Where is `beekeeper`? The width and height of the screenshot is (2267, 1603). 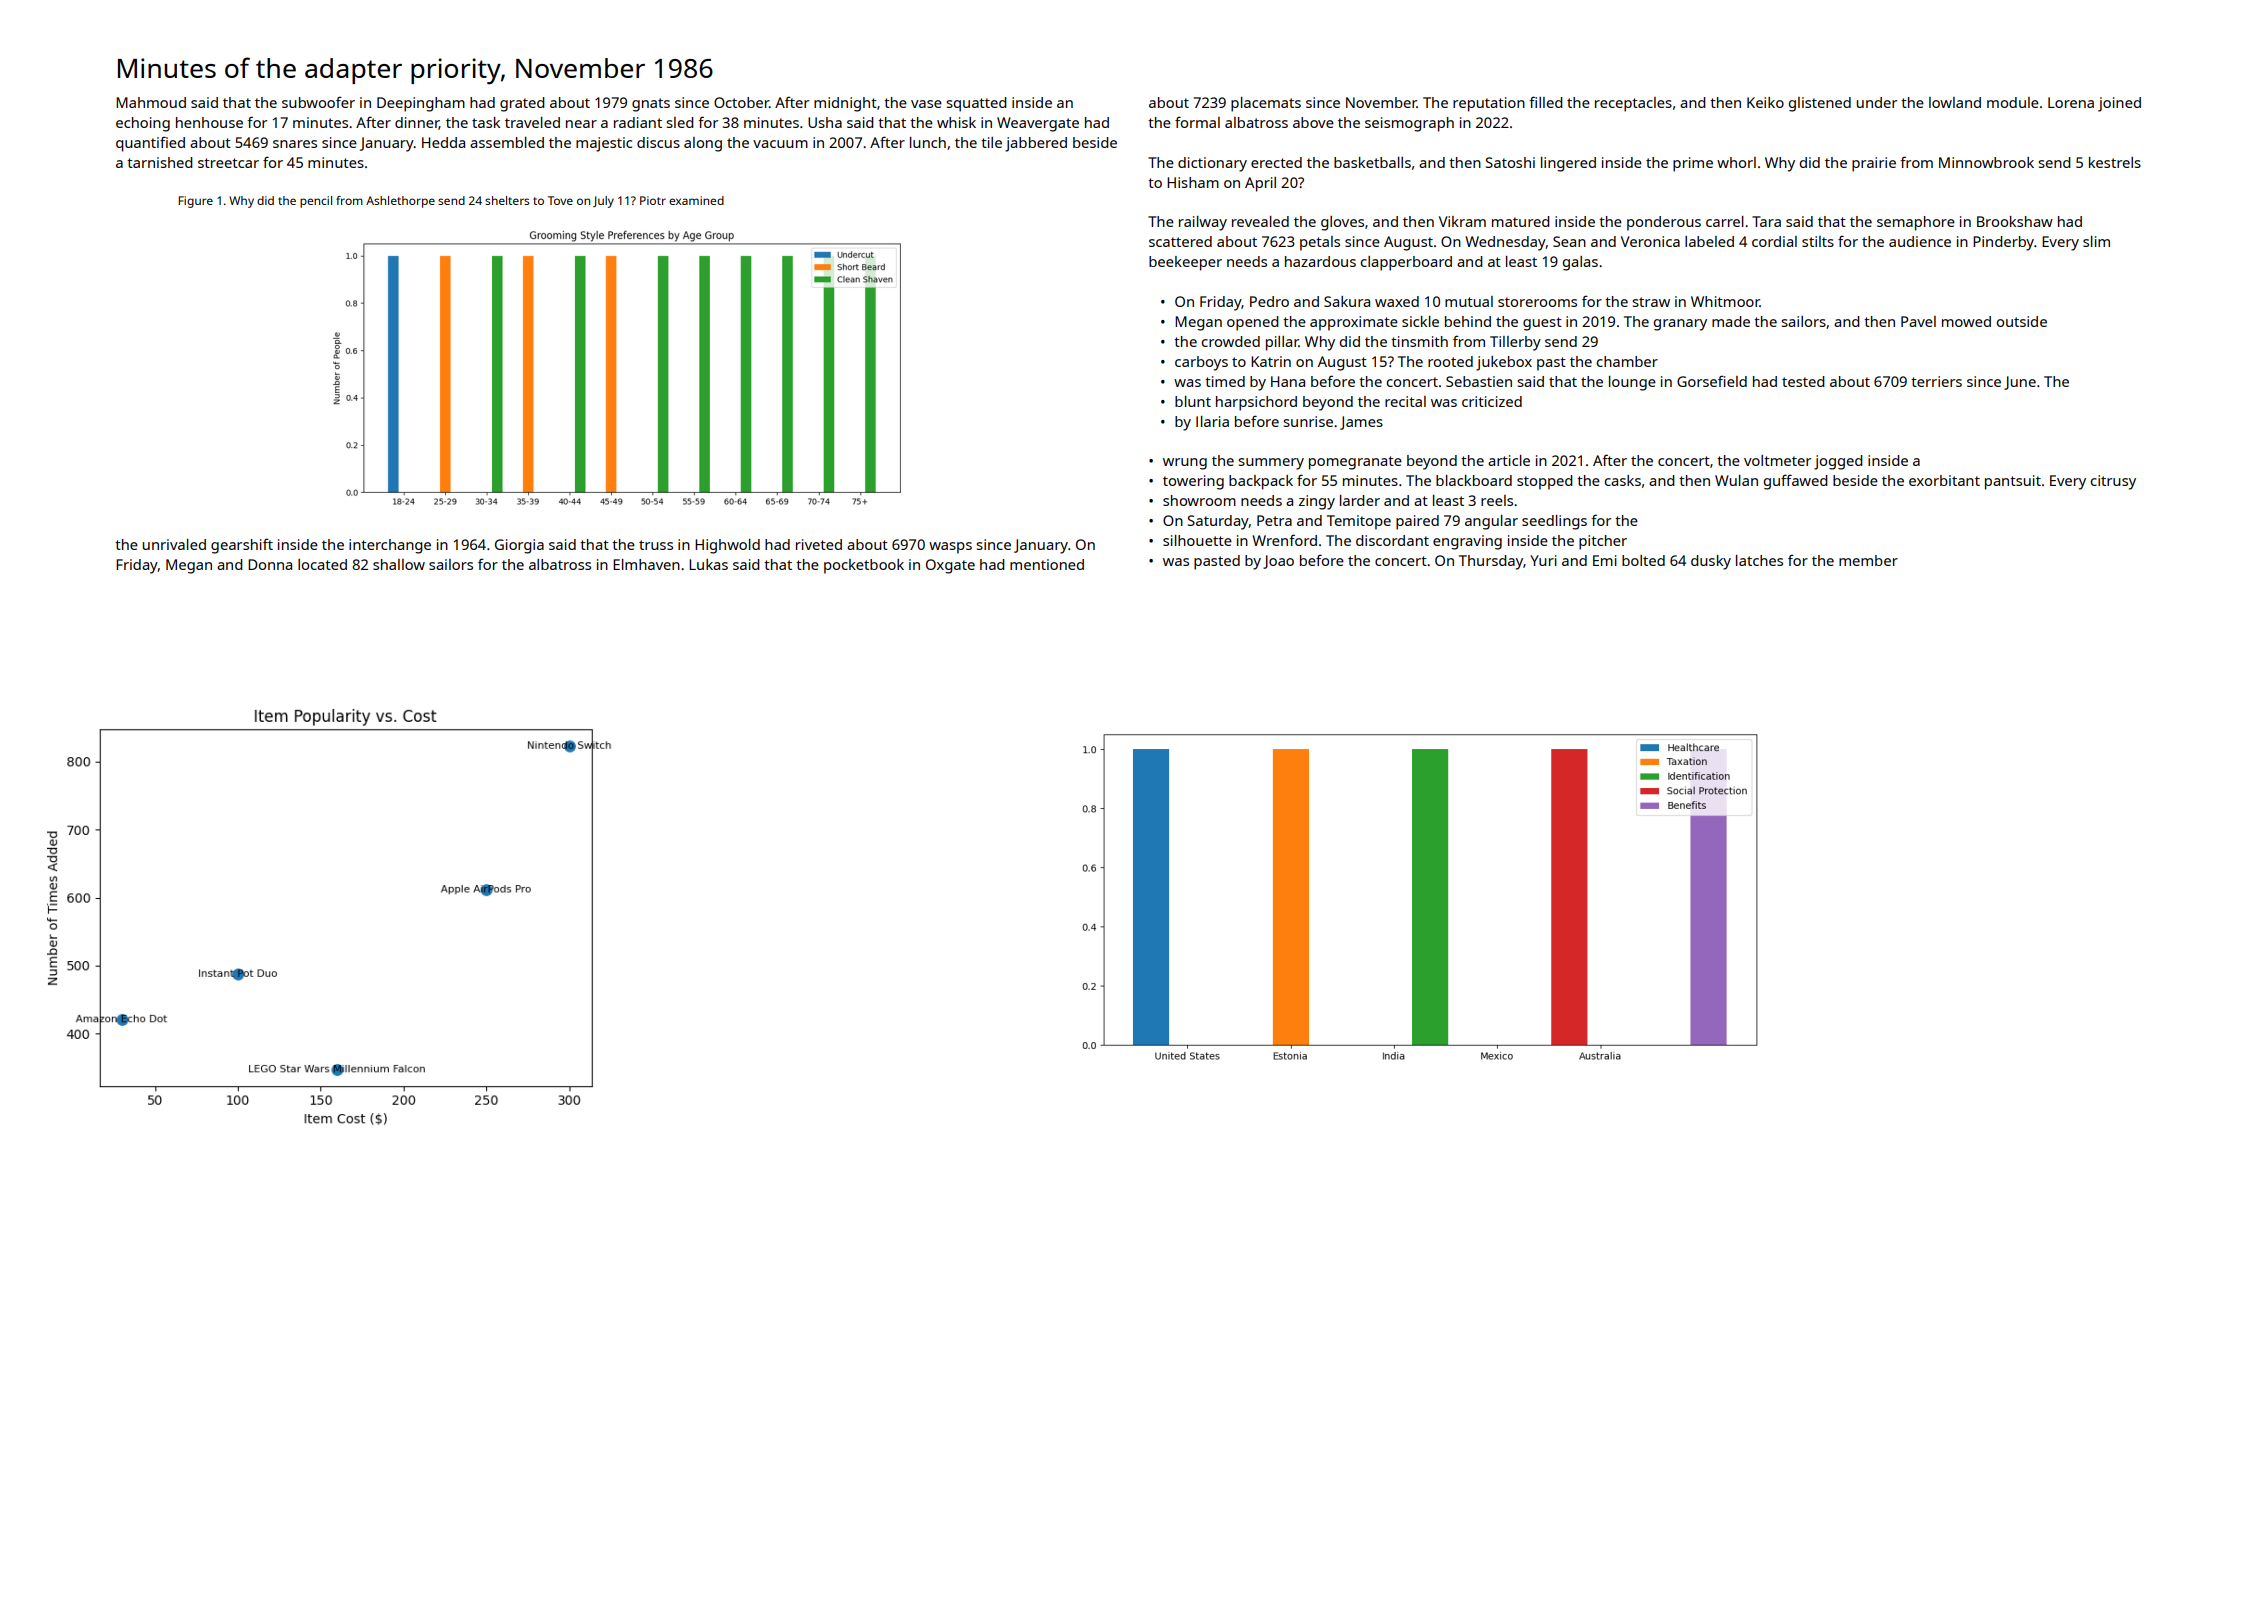 beekeeper is located at coordinates (1185, 263).
